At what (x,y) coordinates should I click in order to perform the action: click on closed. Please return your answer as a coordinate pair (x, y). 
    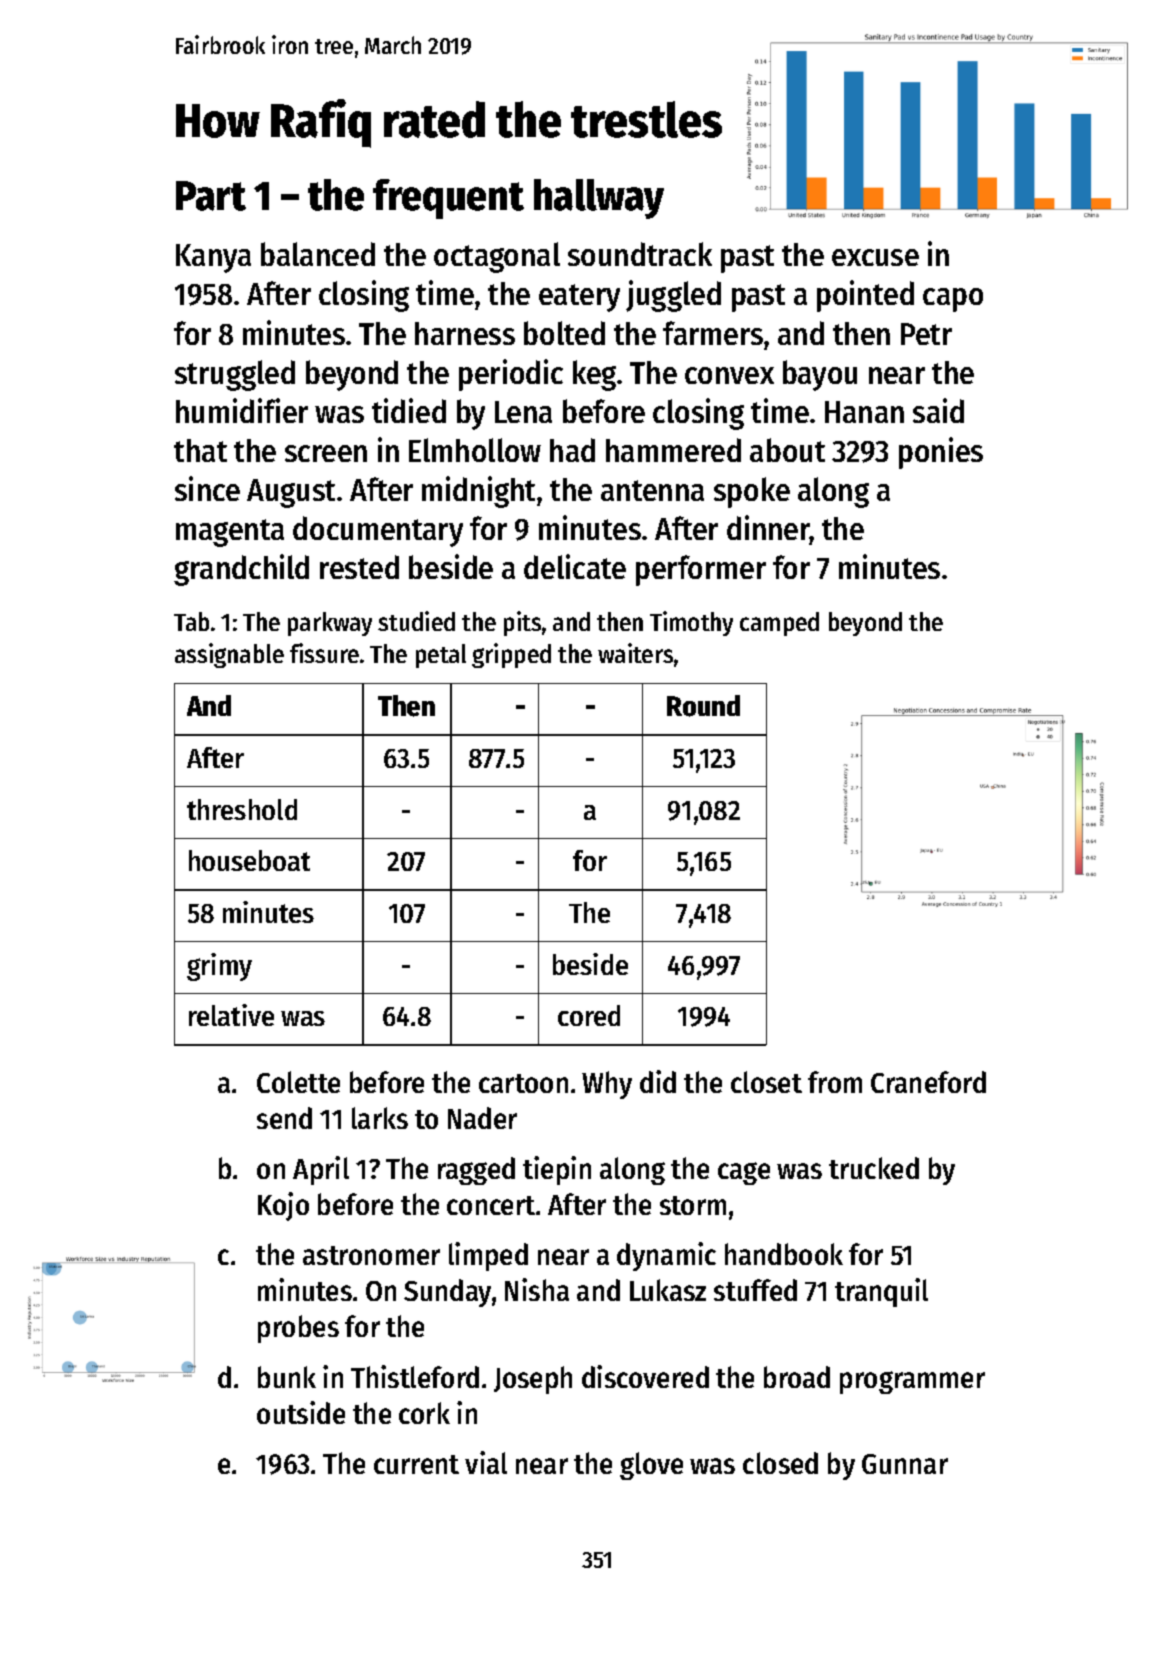
    Looking at the image, I should click on (780, 1463).
